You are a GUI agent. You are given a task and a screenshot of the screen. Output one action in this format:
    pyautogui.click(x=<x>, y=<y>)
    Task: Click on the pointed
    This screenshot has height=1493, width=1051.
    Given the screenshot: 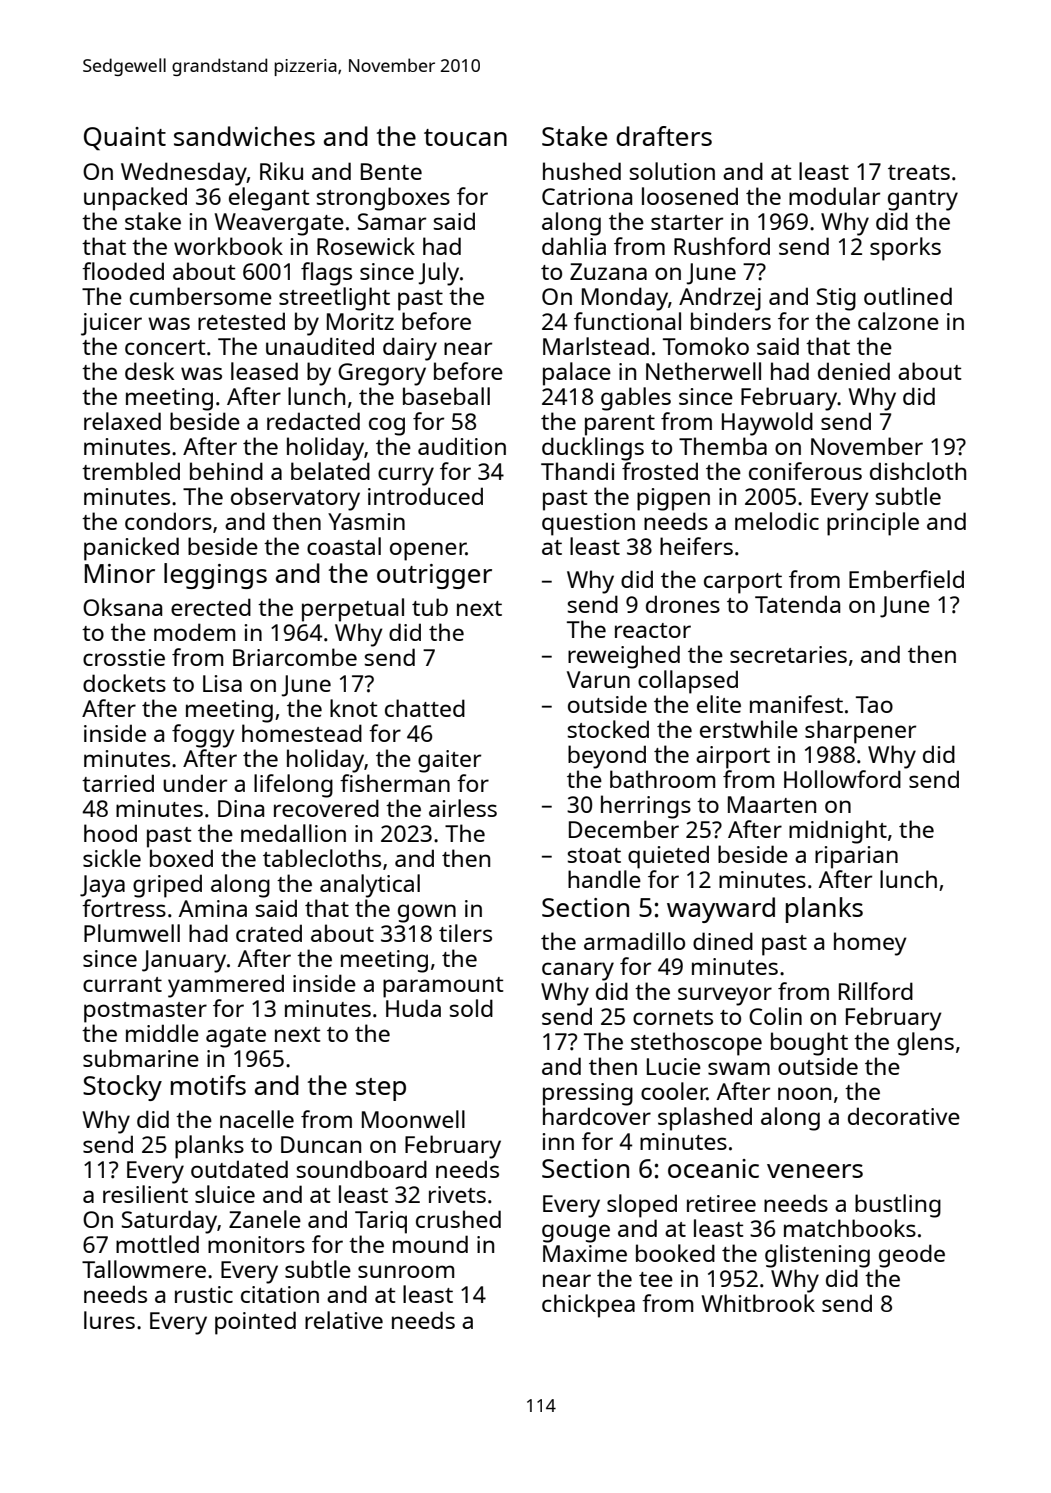 What is the action you would take?
    pyautogui.click(x=255, y=1323)
